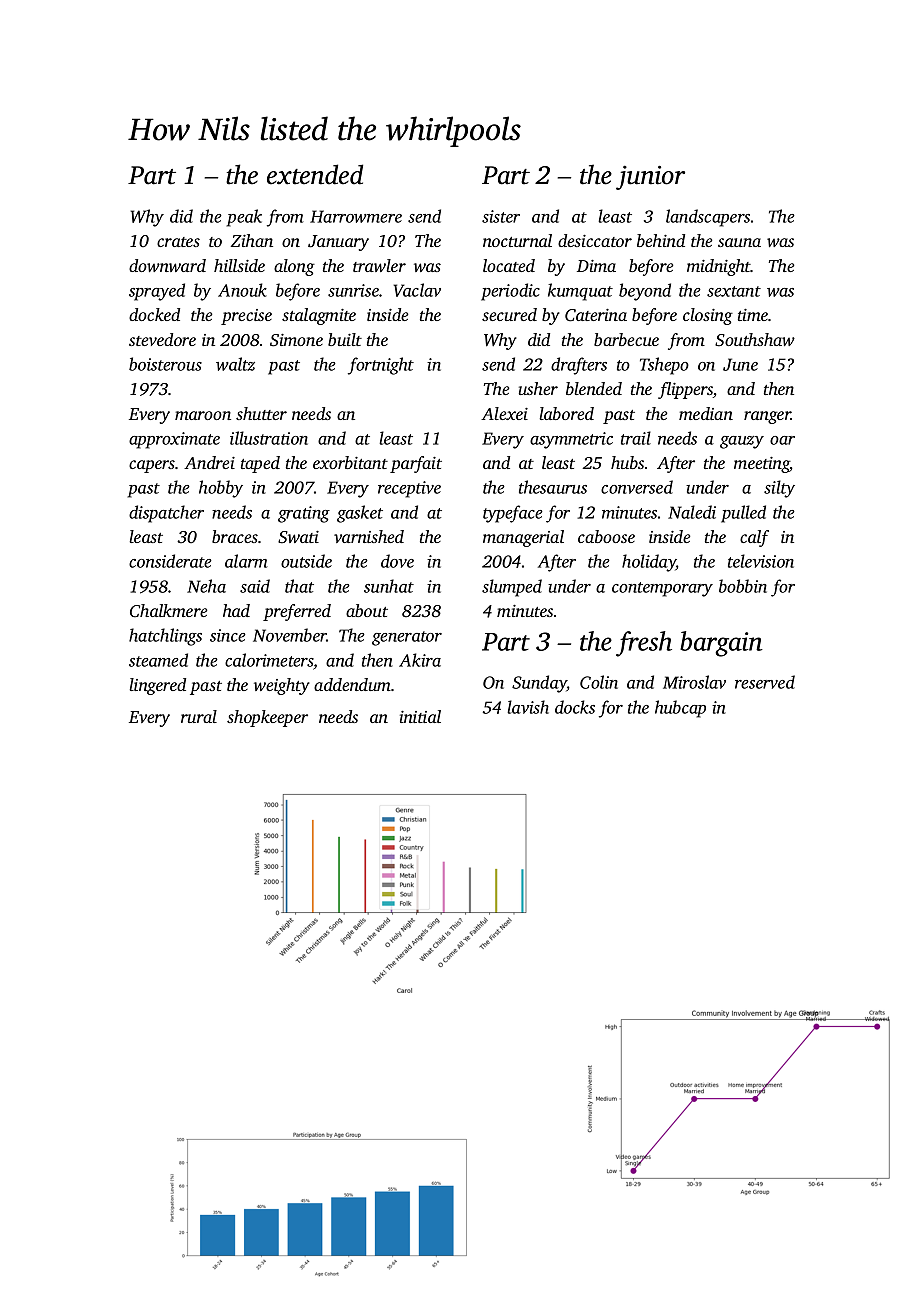 This page has width=924, height=1314. Describe the element at coordinates (734, 291) in the page. I see `sextant` at that location.
